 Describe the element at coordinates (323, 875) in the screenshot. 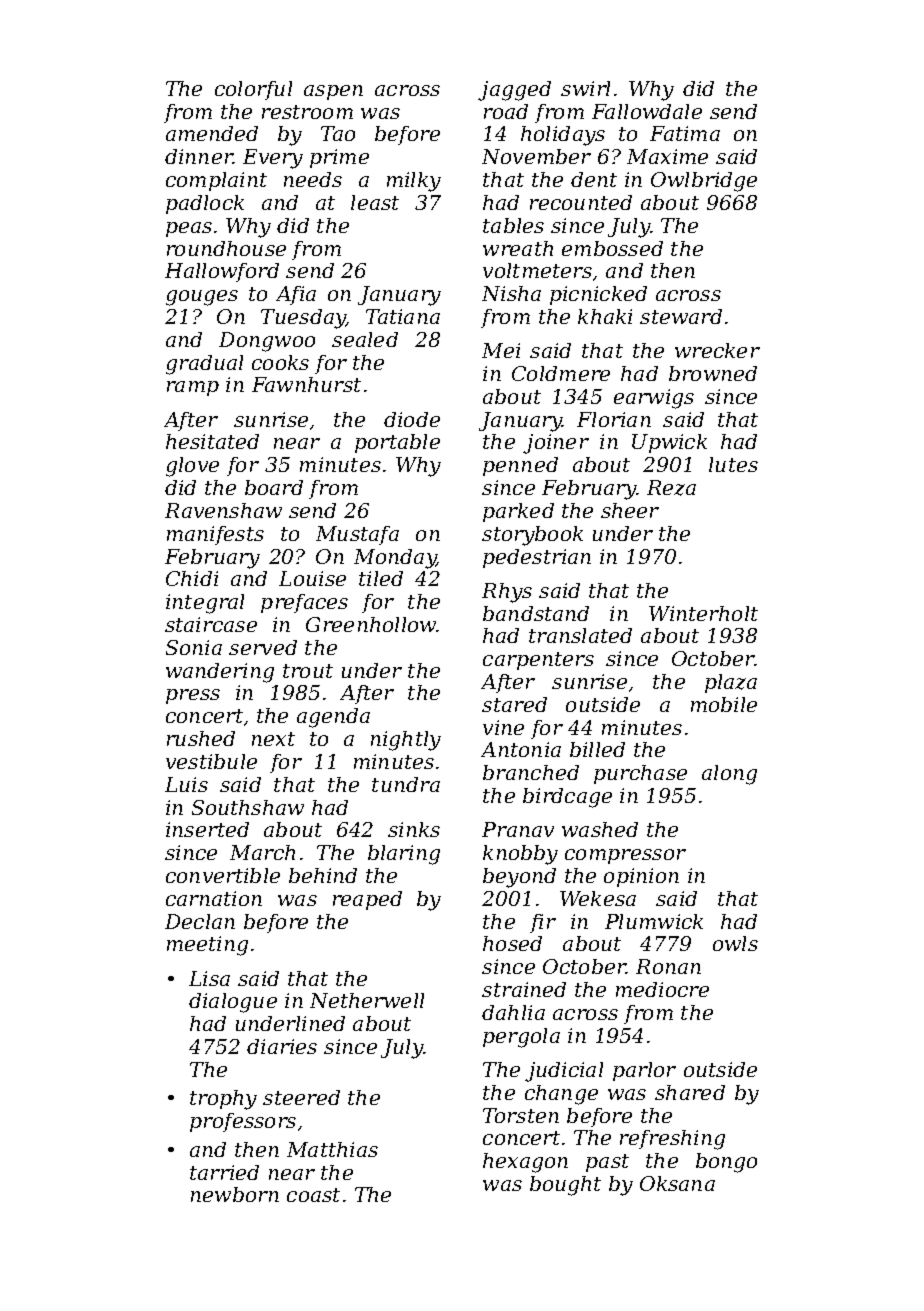

I see `behind` at that location.
